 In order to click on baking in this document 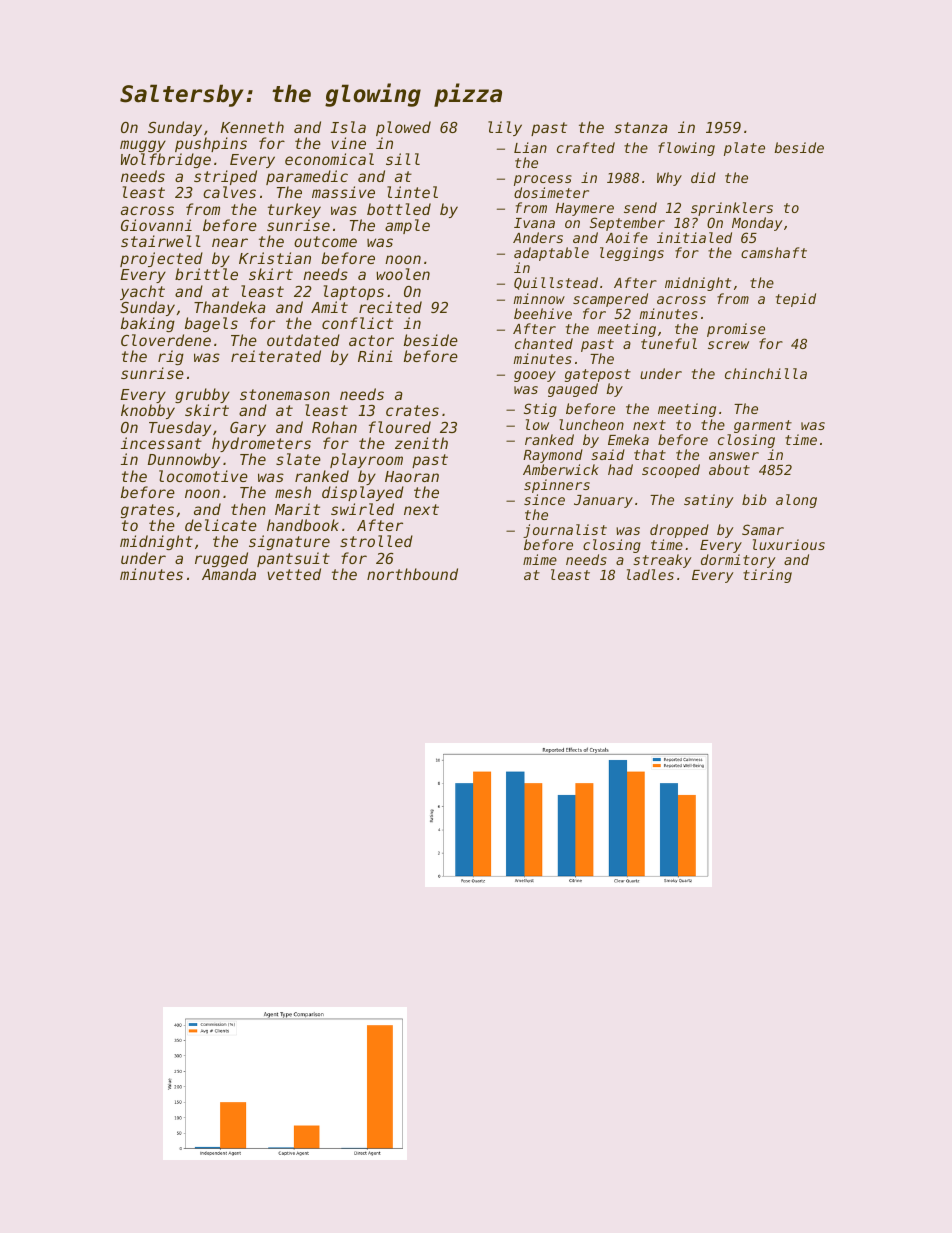, I will do `click(148, 324)`.
